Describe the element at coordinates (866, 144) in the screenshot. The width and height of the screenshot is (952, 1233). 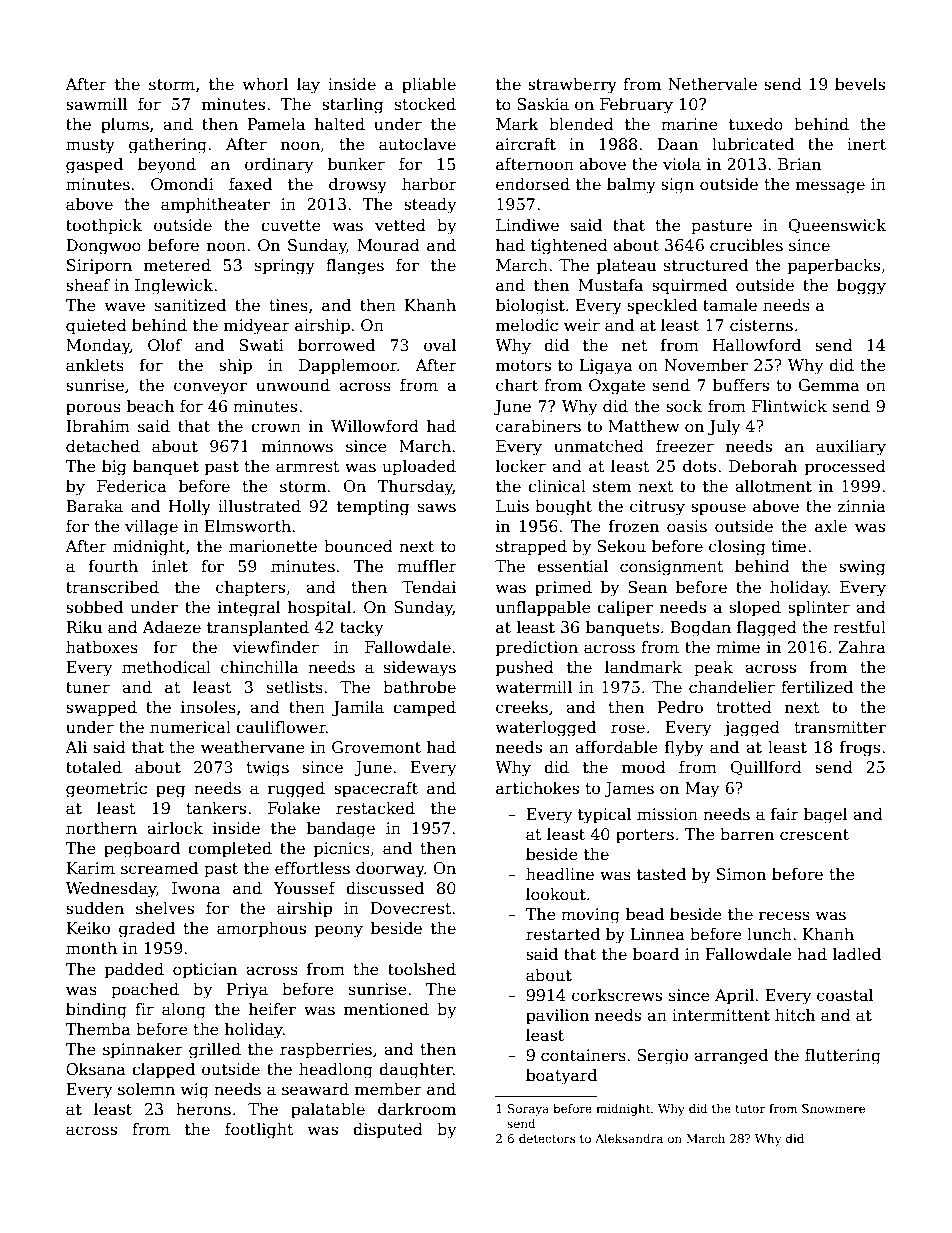
I see `inert` at that location.
